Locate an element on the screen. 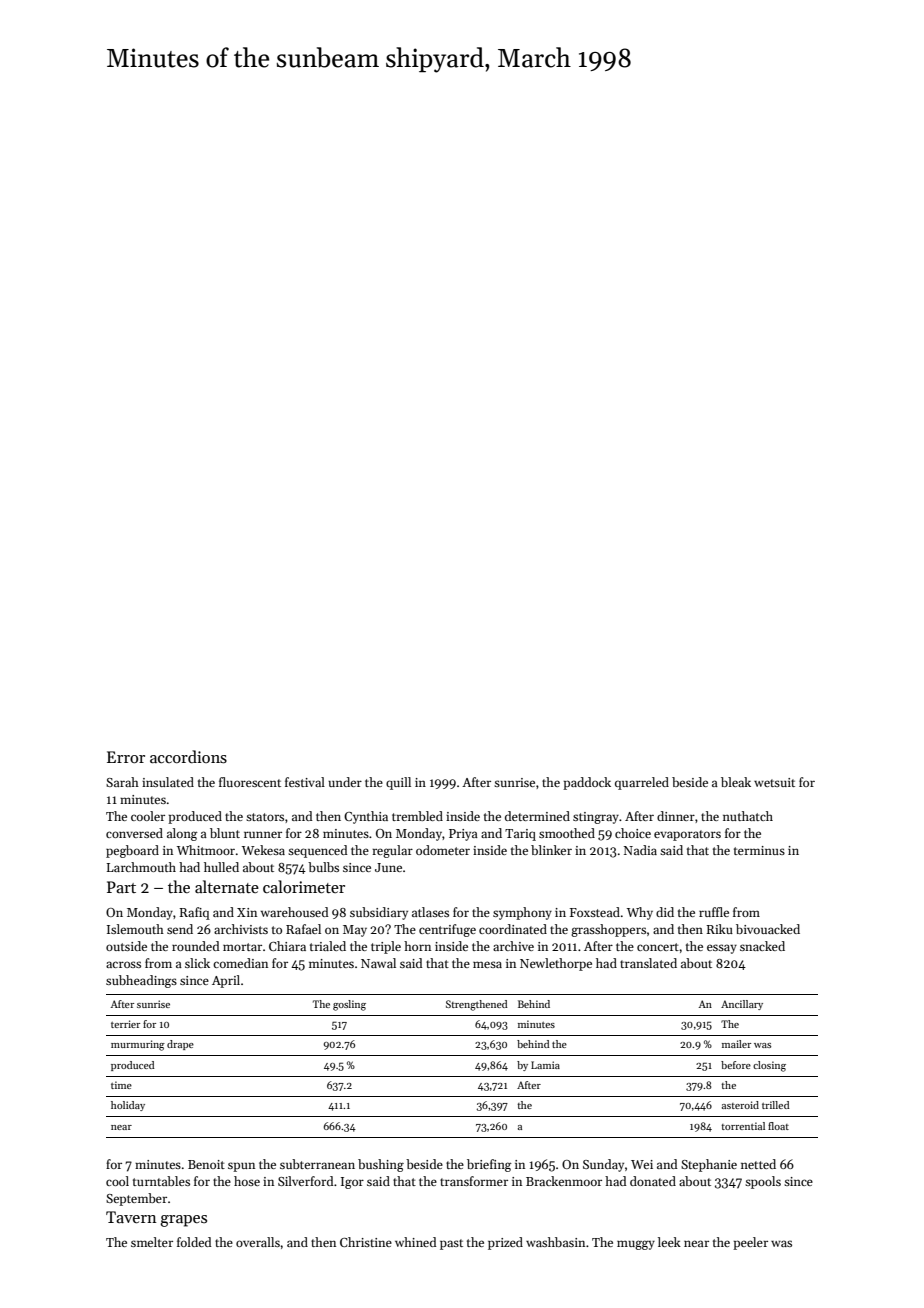 The image size is (924, 1308). past is located at coordinates (451, 1244).
